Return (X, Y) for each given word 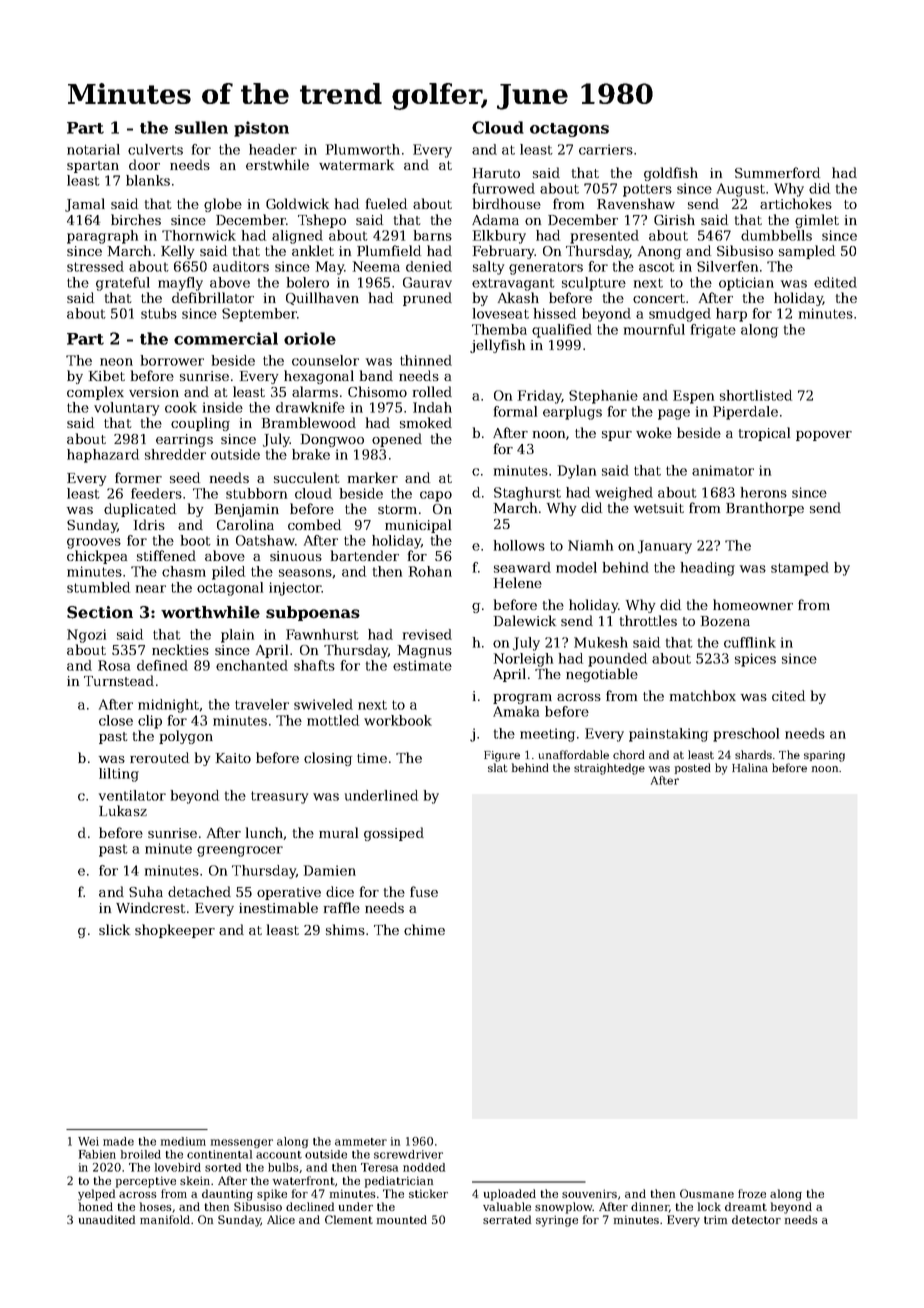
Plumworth (363, 149)
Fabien (97, 1154)
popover (824, 436)
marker (373, 477)
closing (328, 759)
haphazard (103, 456)
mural (338, 832)
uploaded (510, 1195)
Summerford (777, 172)
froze (752, 1193)
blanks (148, 180)
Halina (750, 767)
